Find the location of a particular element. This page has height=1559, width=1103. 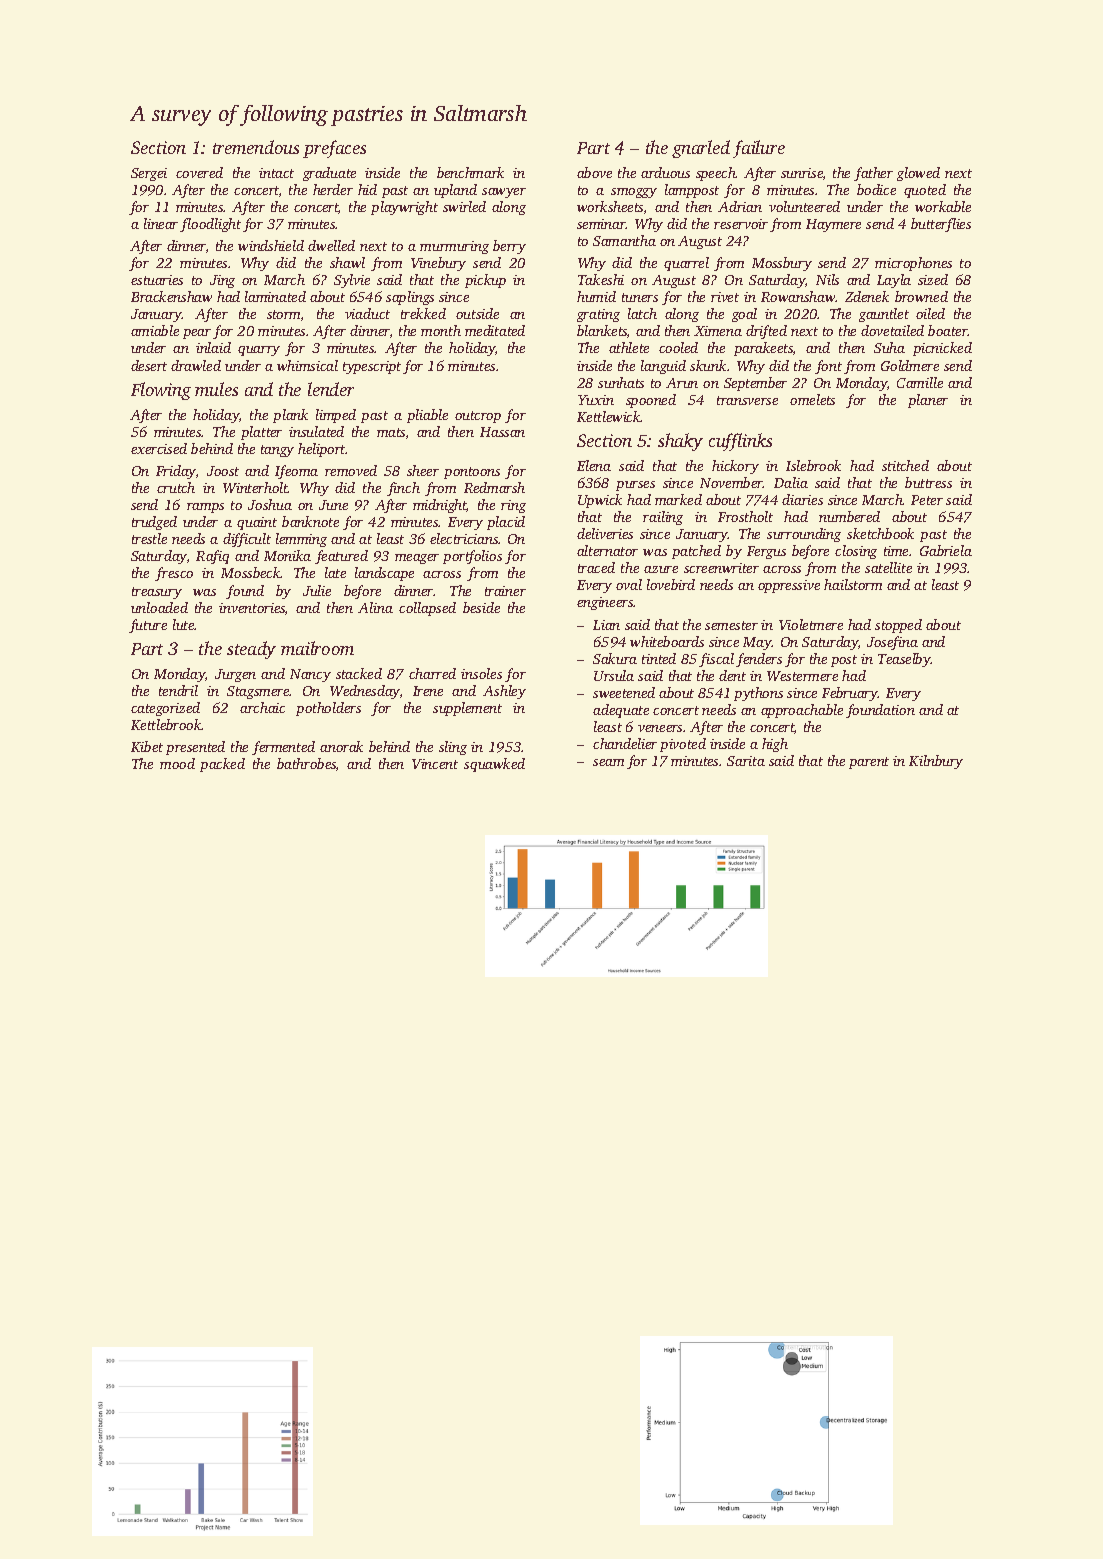

benchmark is located at coordinates (470, 172).
